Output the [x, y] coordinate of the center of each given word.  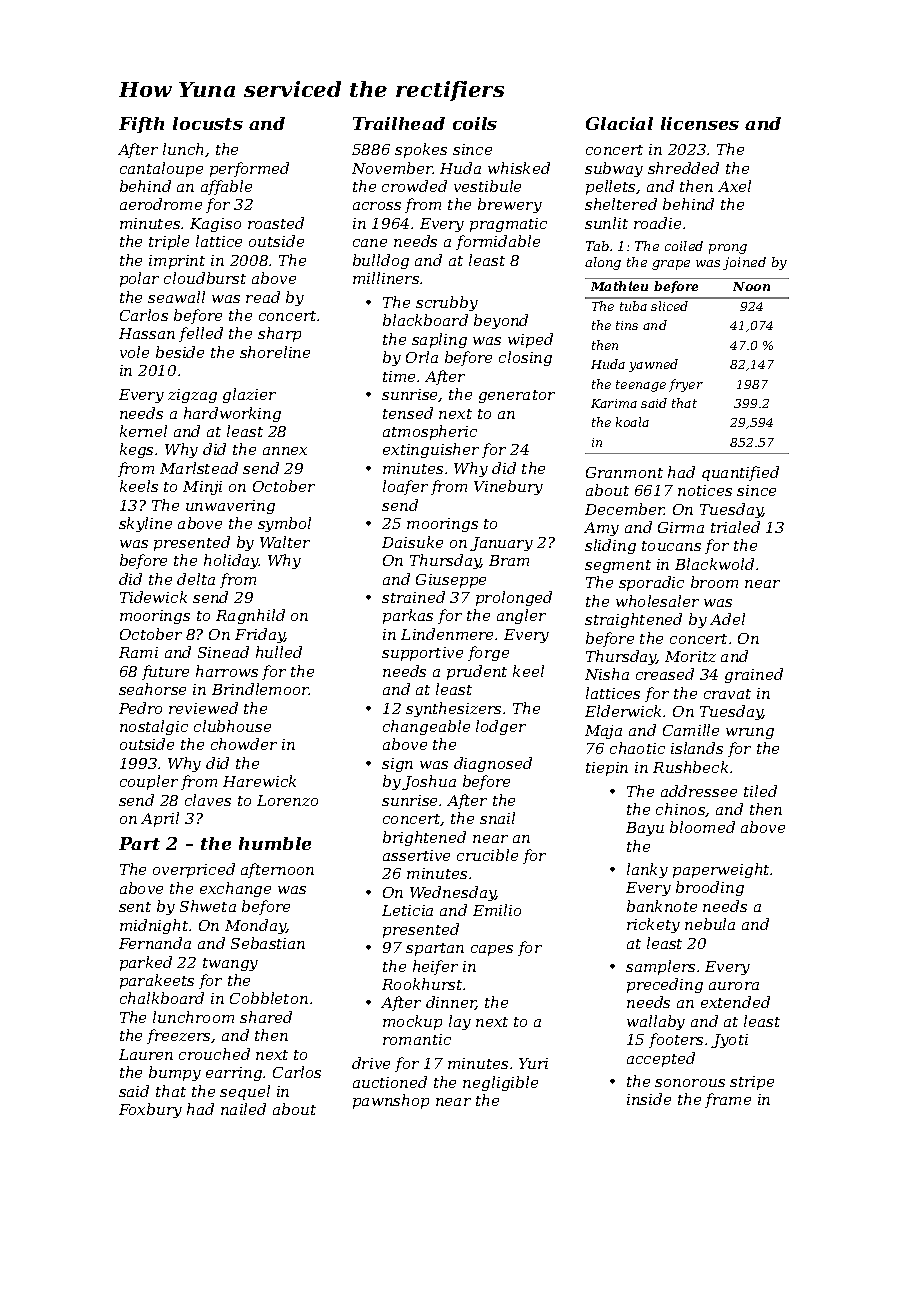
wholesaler [657, 601]
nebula [710, 924]
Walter [285, 542]
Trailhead [399, 123]
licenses [700, 123]
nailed [243, 1109]
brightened [424, 838]
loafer [405, 487]
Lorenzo [287, 800]
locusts [208, 123]
